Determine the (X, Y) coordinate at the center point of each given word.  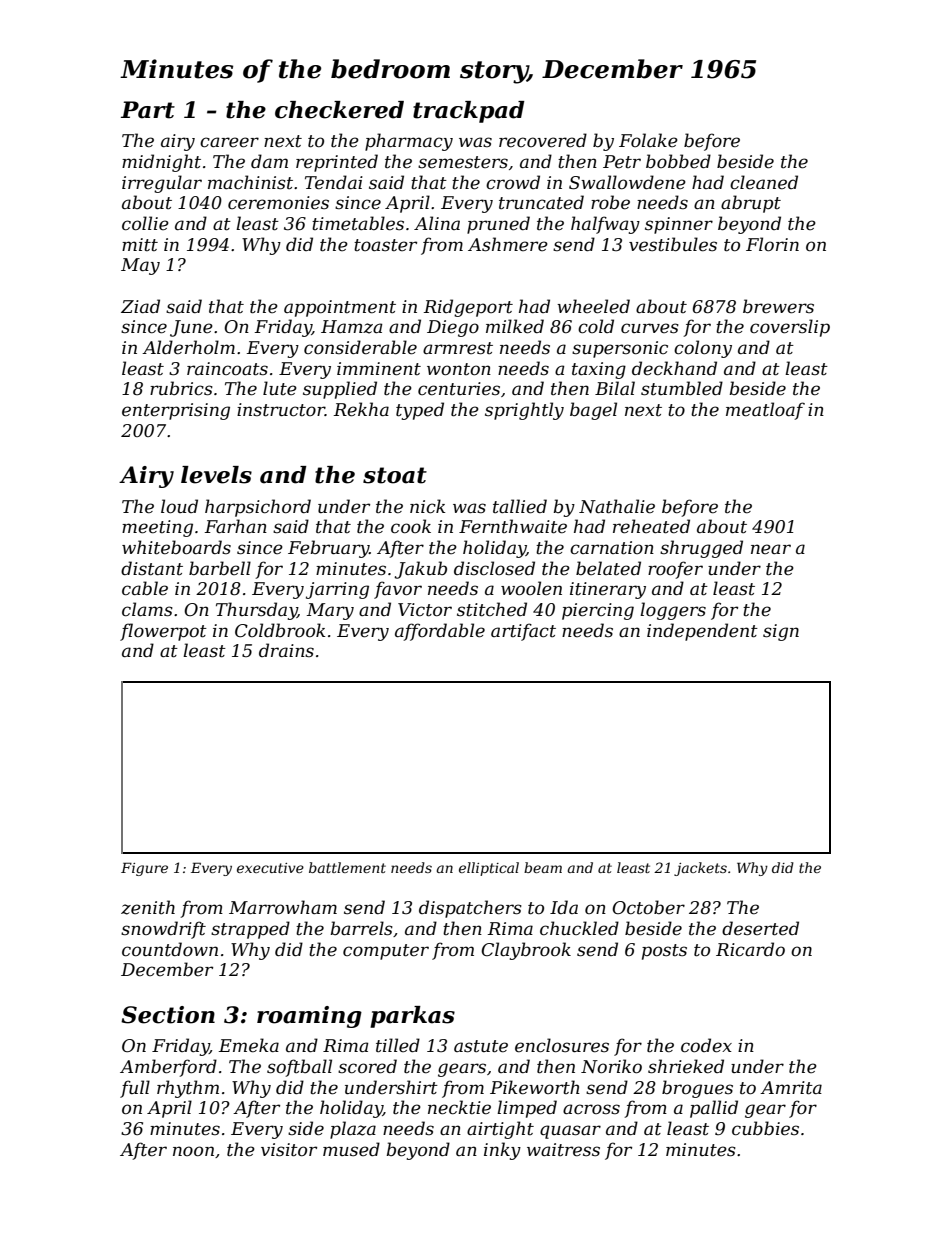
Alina (437, 223)
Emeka (249, 1045)
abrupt (751, 204)
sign (781, 632)
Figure (144, 869)
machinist (250, 182)
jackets (700, 869)
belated (608, 568)
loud (179, 506)
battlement (347, 867)
